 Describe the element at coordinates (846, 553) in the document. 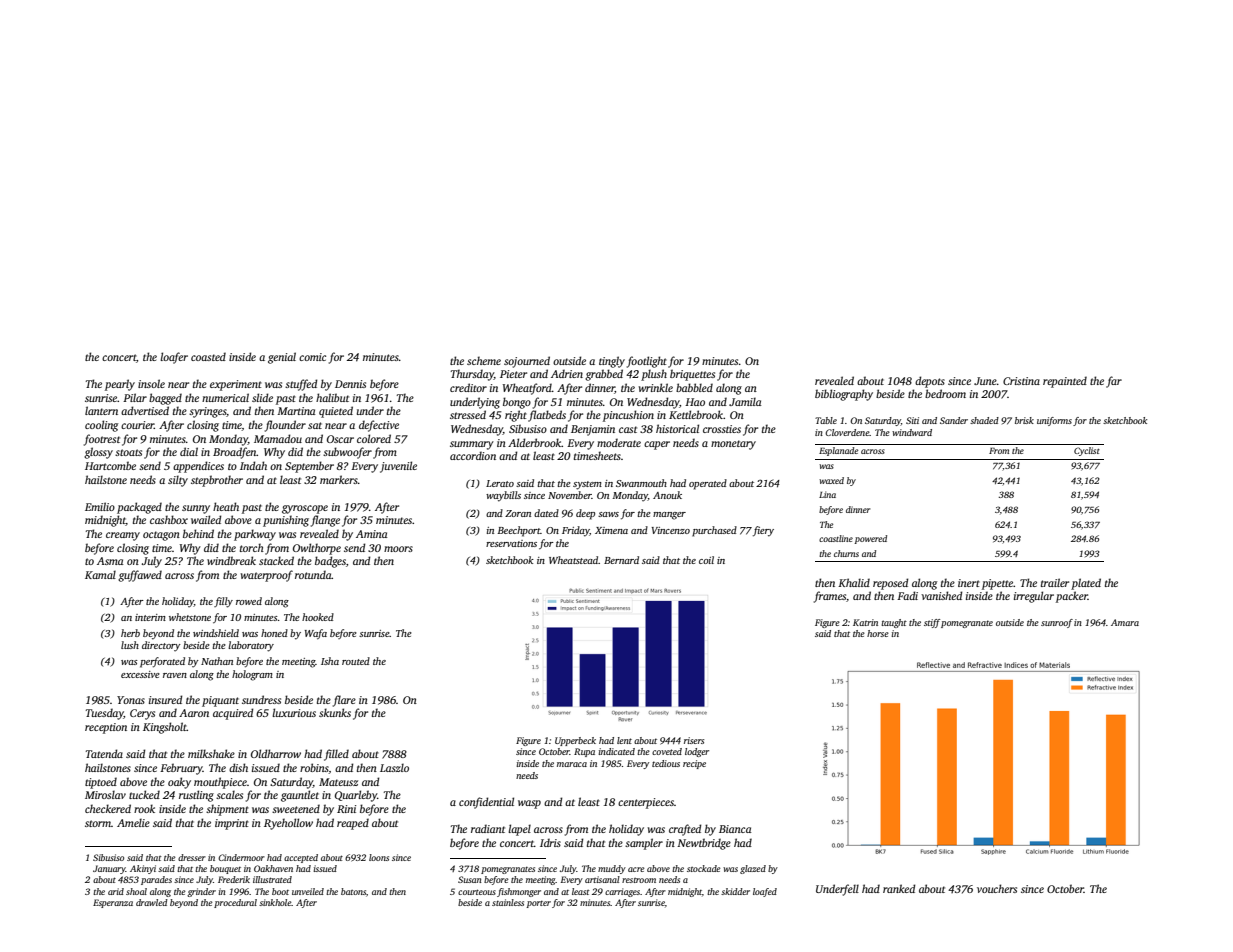

I see `churns` at that location.
